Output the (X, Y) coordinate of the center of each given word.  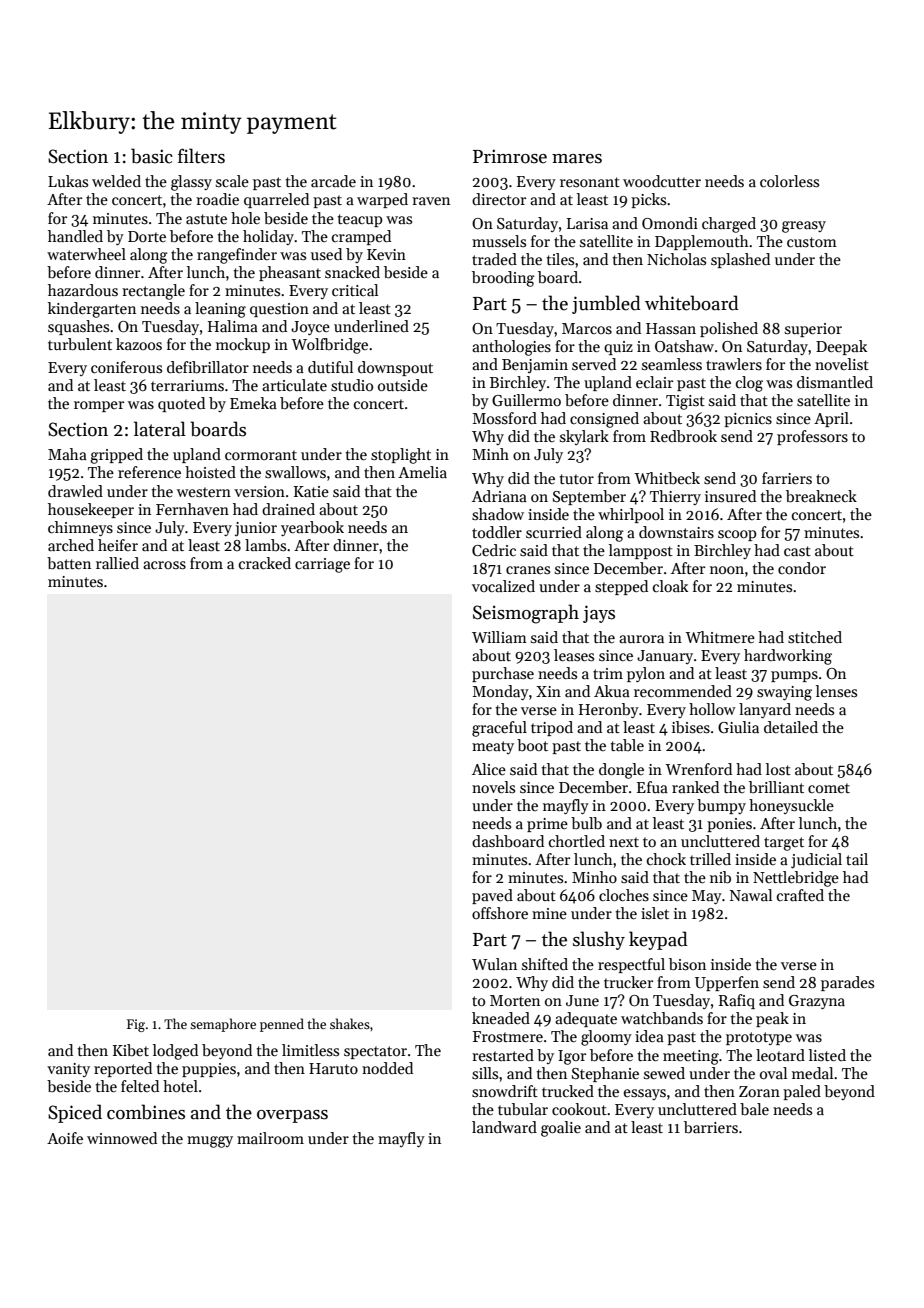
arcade (333, 181)
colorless (789, 181)
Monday (500, 692)
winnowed (122, 1138)
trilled (710, 859)
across (164, 565)
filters (201, 156)
